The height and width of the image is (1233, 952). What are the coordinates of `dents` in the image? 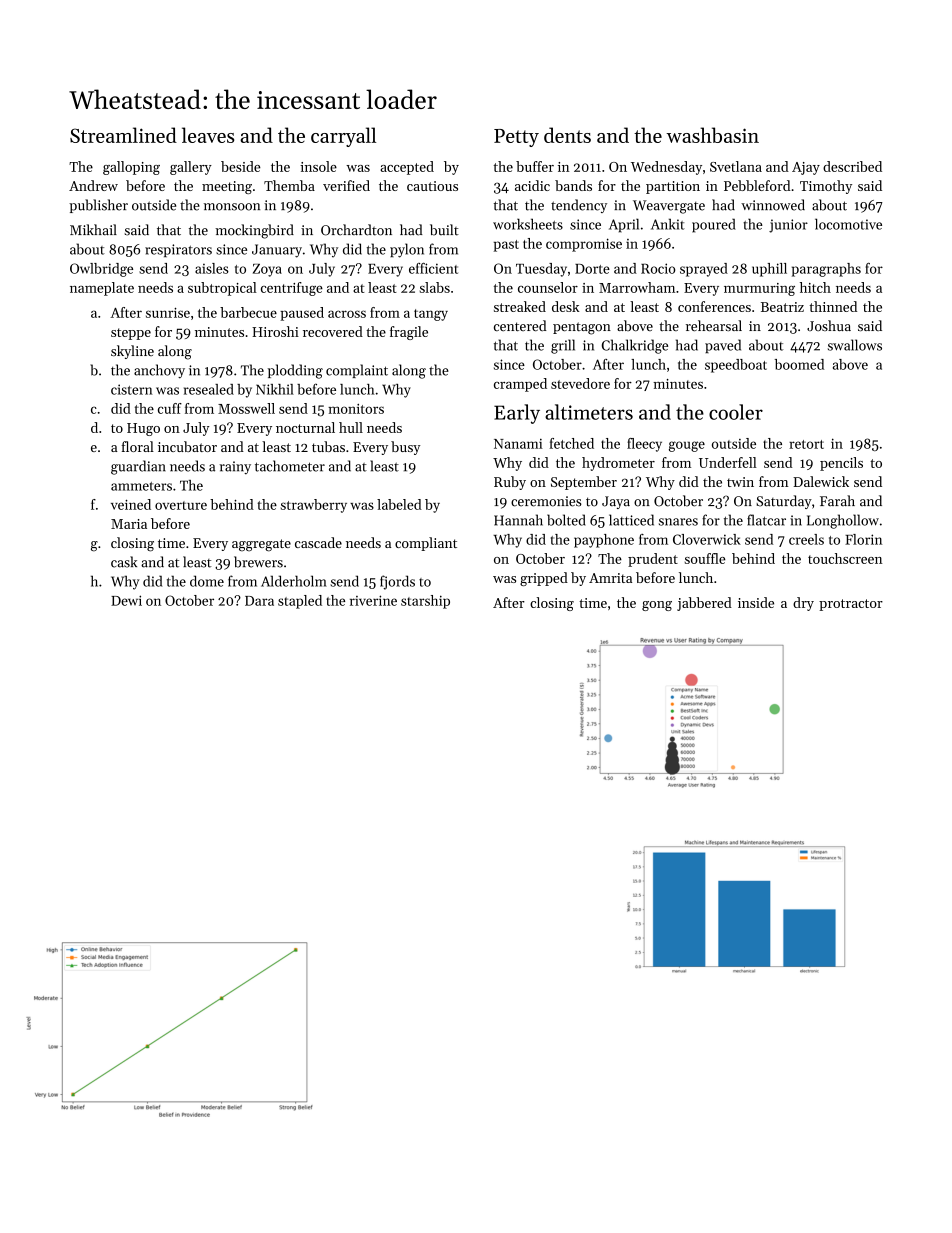 It's located at (567, 135).
